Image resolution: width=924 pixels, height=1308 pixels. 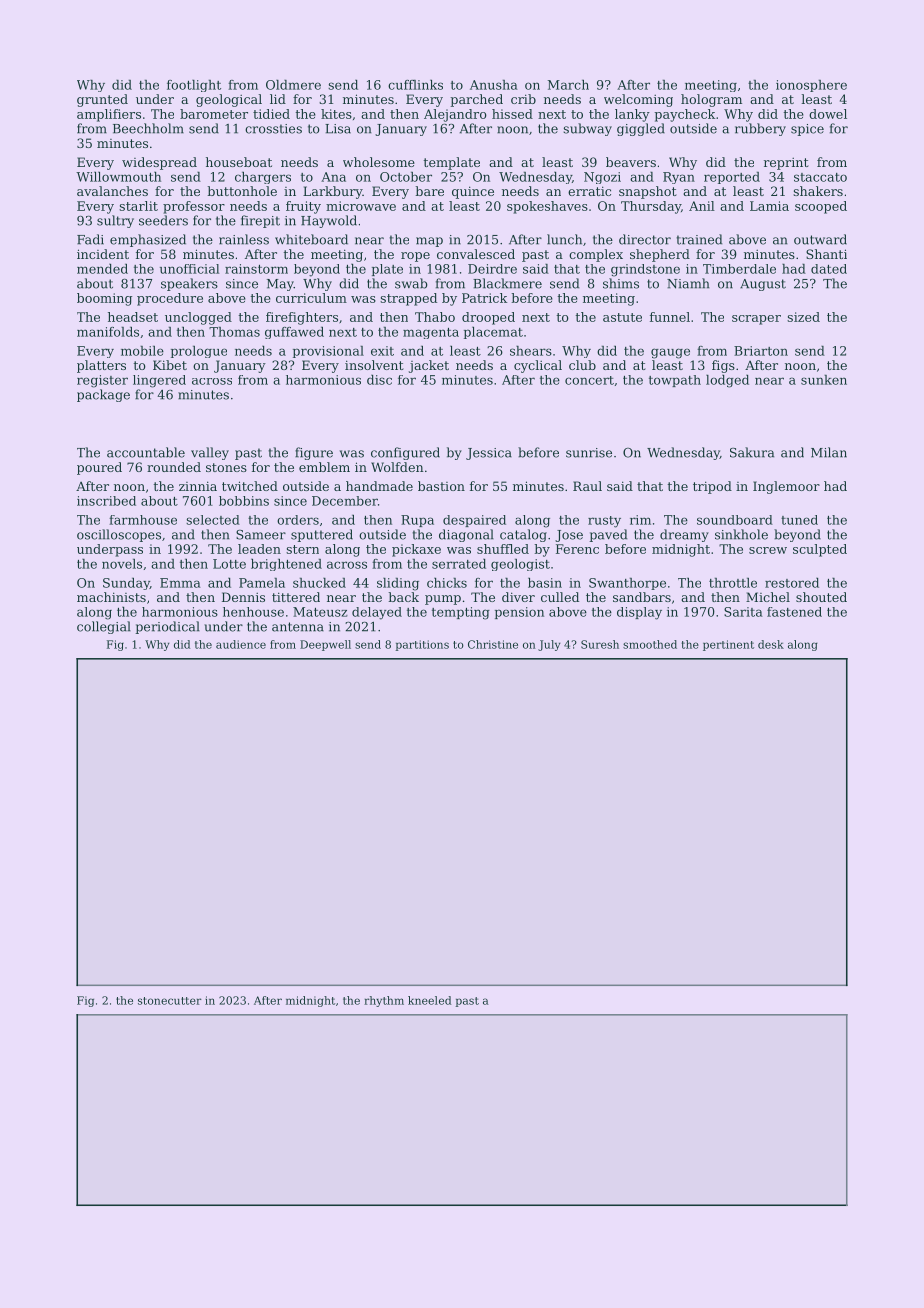 What do you see at coordinates (170, 1001) in the image?
I see `stonecutter` at bounding box center [170, 1001].
